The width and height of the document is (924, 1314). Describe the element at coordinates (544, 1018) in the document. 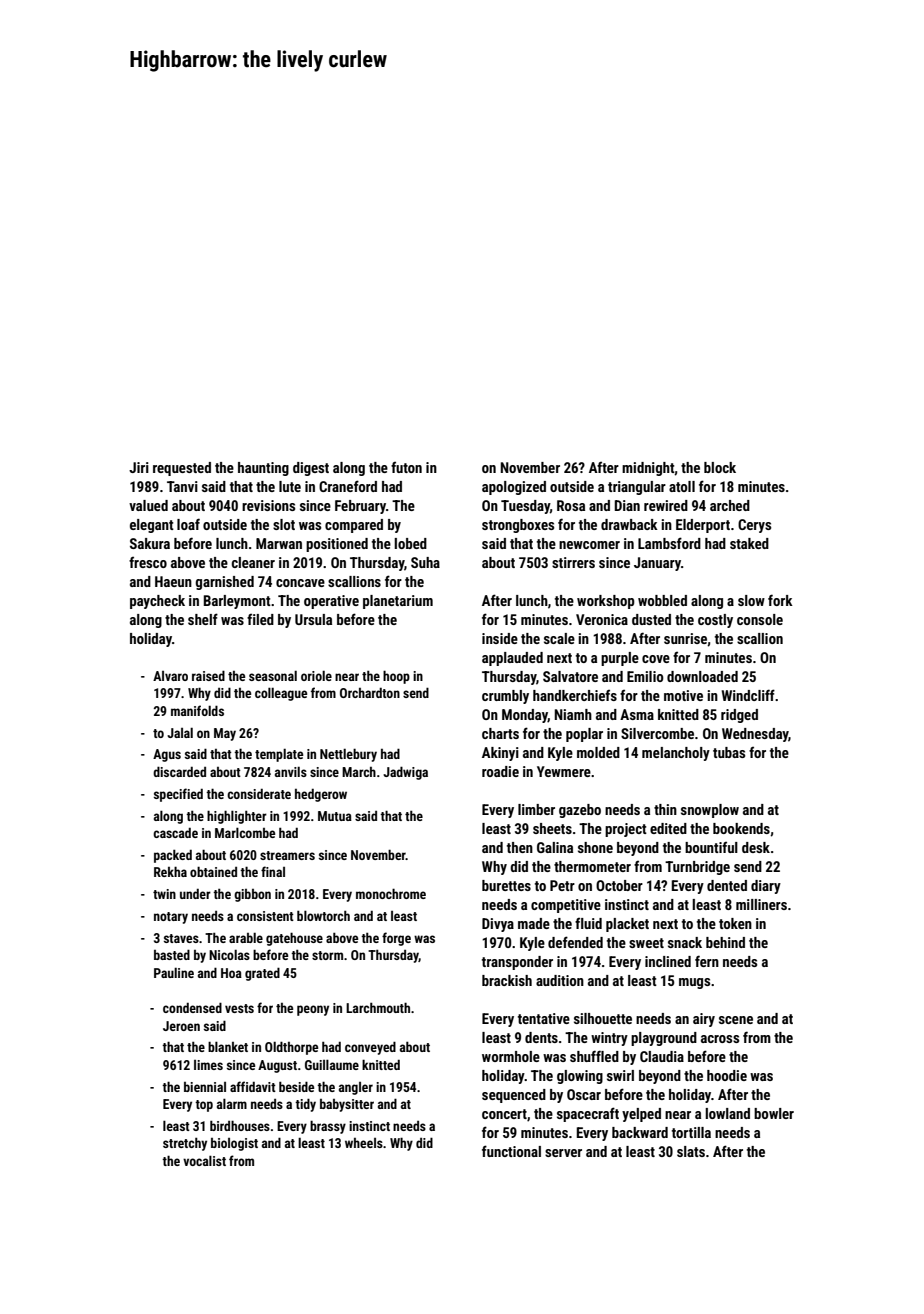

I see `tentative` at that location.
